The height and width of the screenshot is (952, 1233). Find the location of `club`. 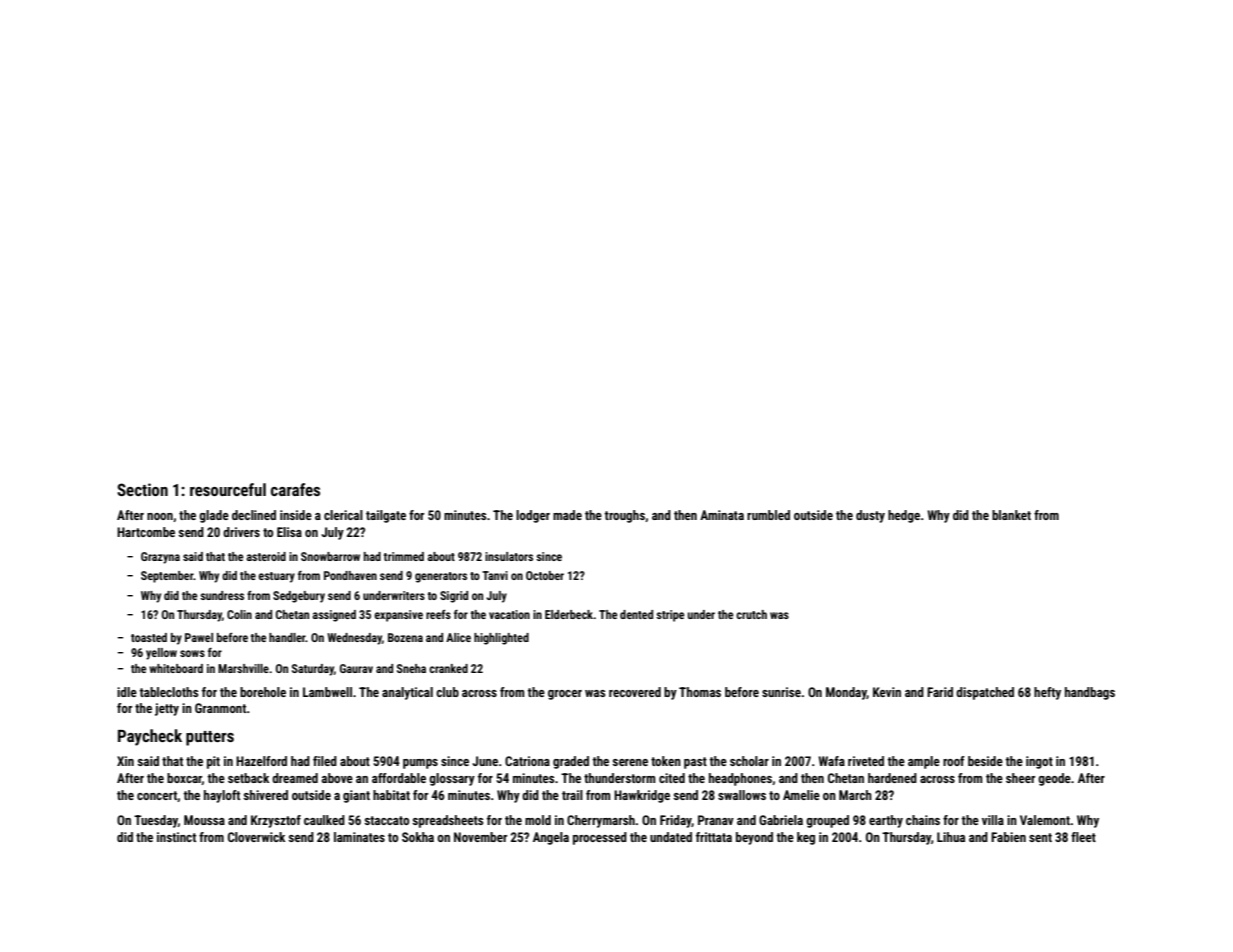

club is located at coordinates (447, 692).
